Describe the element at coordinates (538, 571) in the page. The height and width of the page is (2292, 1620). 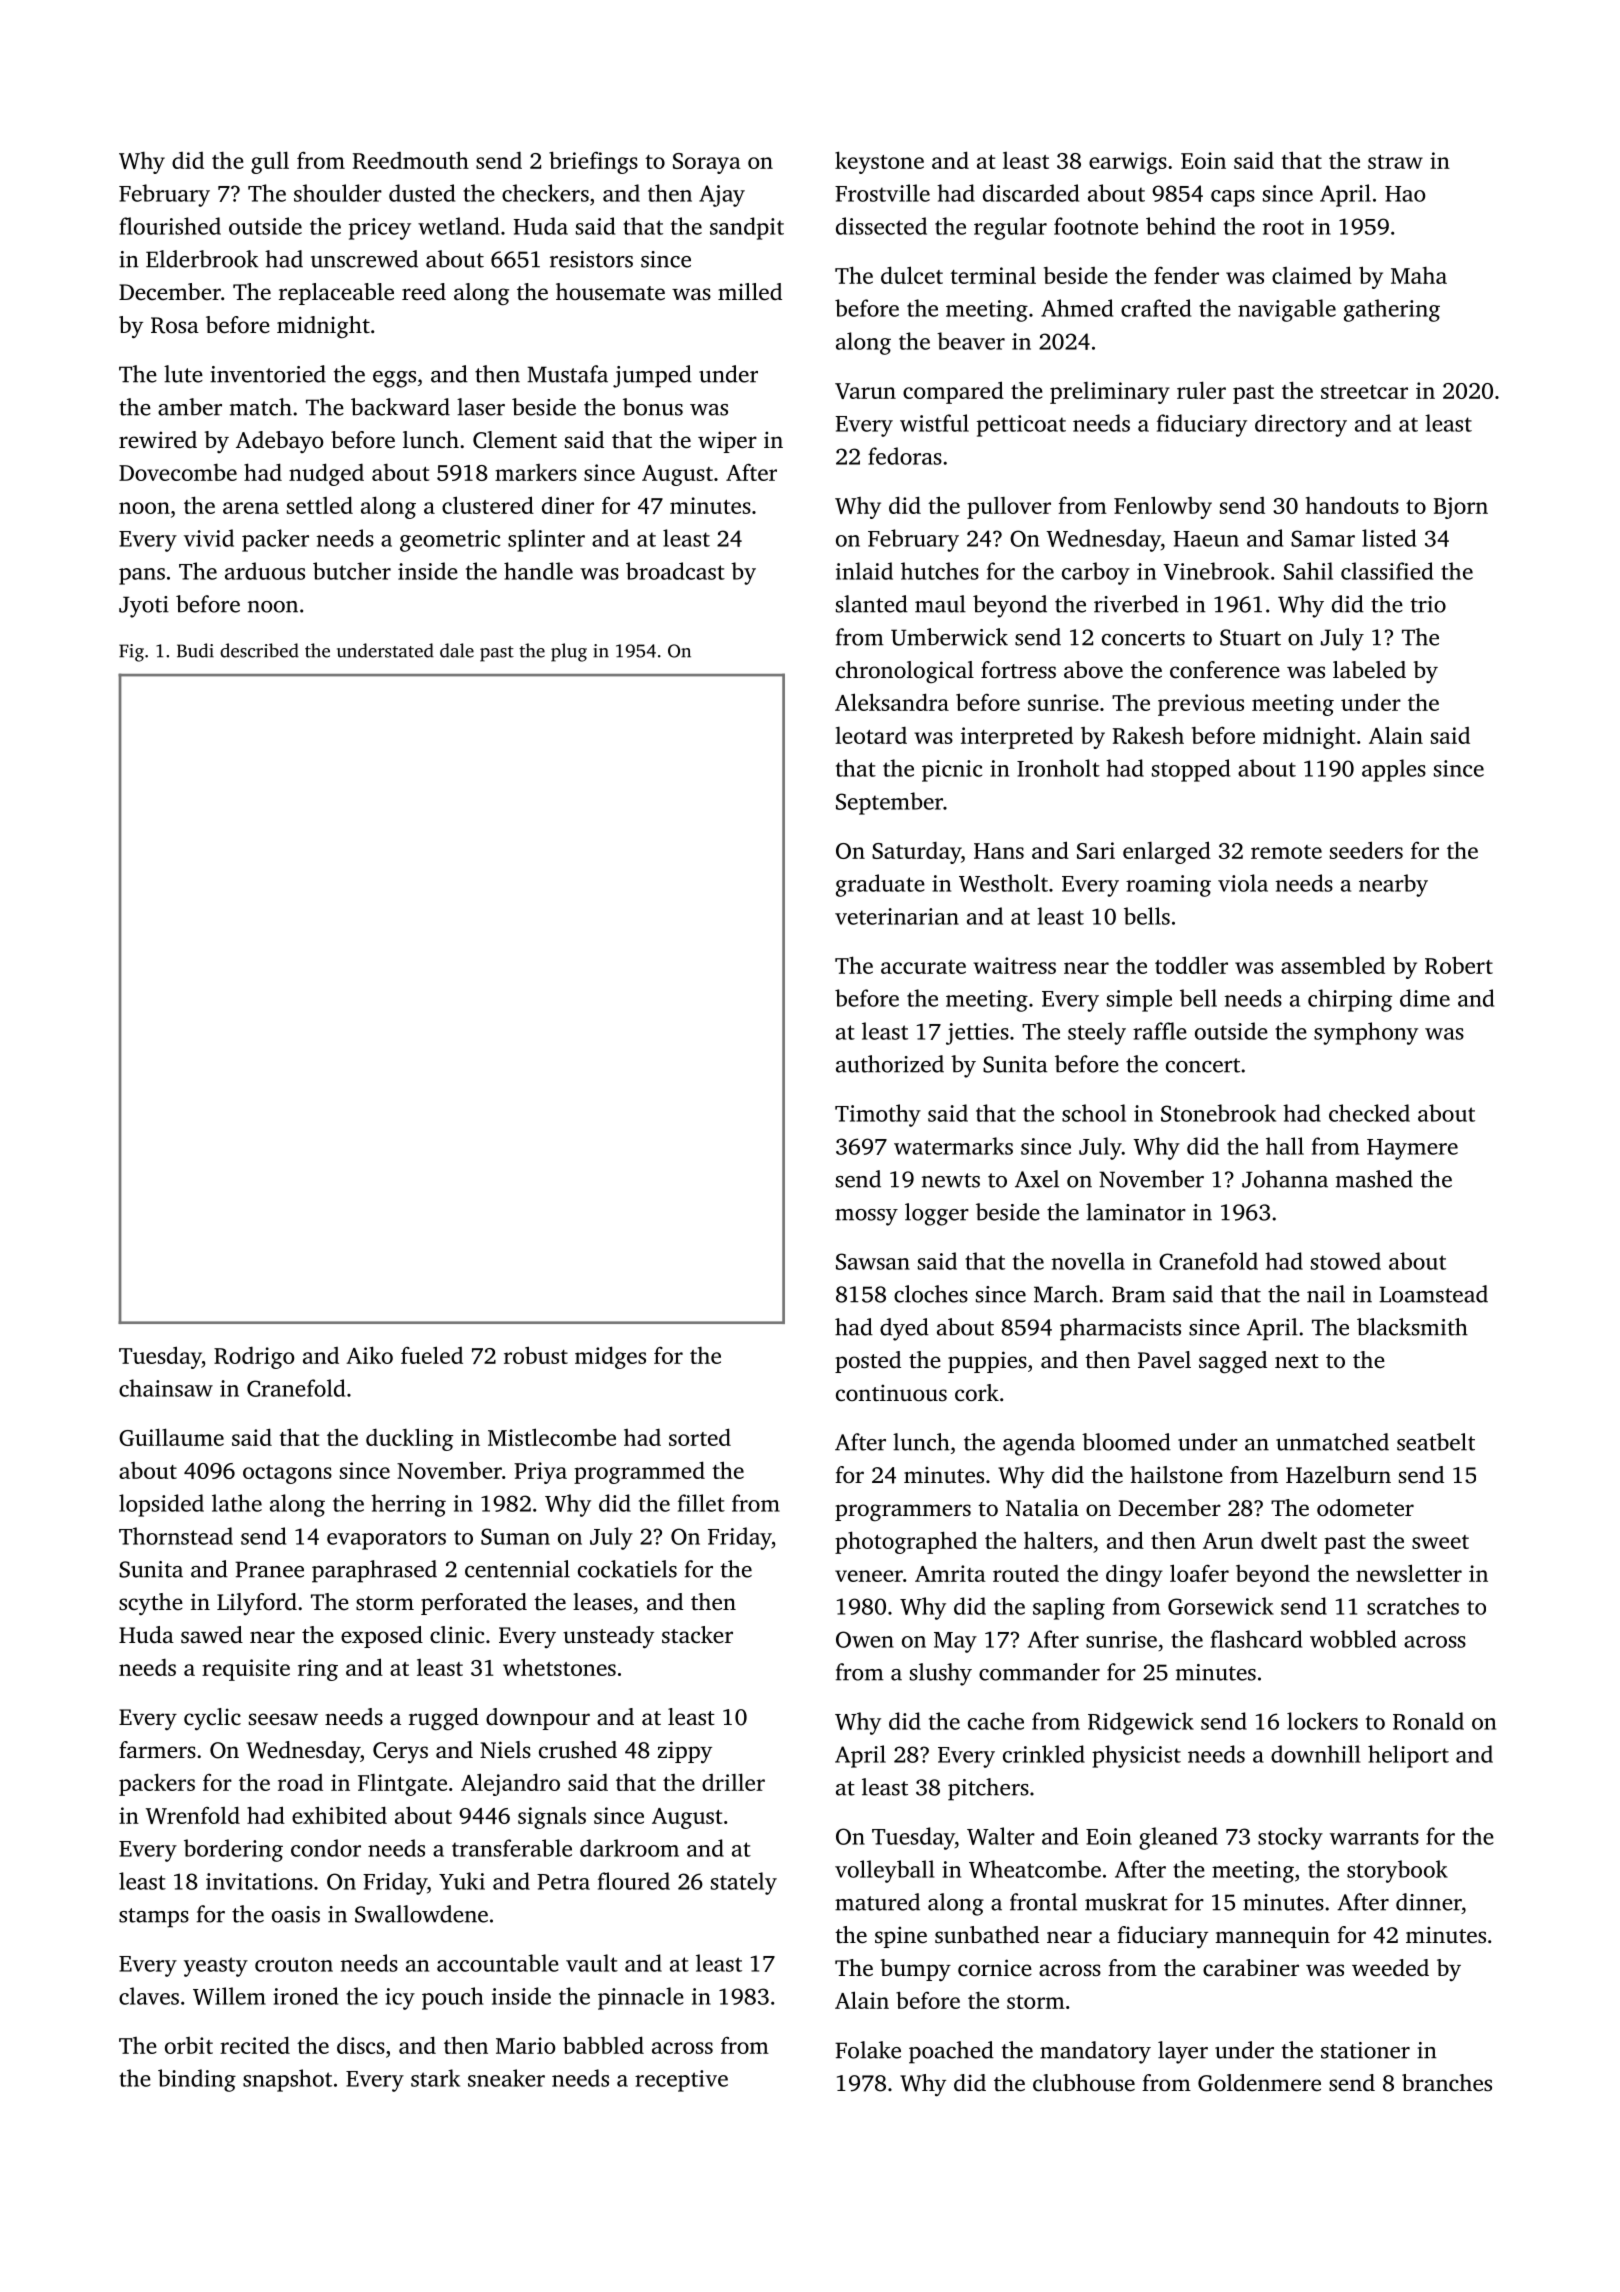
I see `handle` at that location.
